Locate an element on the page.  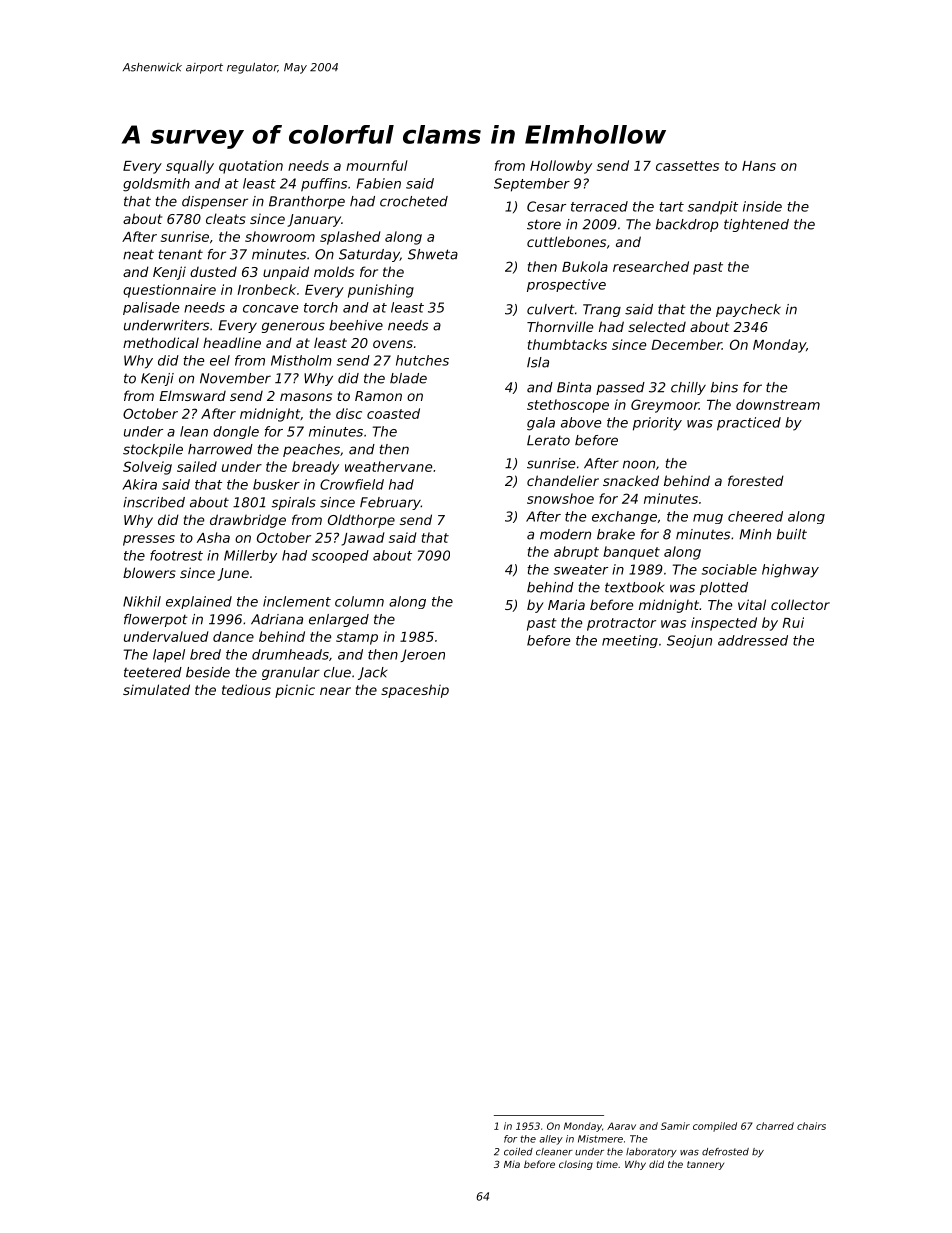
addressed is located at coordinates (753, 640).
